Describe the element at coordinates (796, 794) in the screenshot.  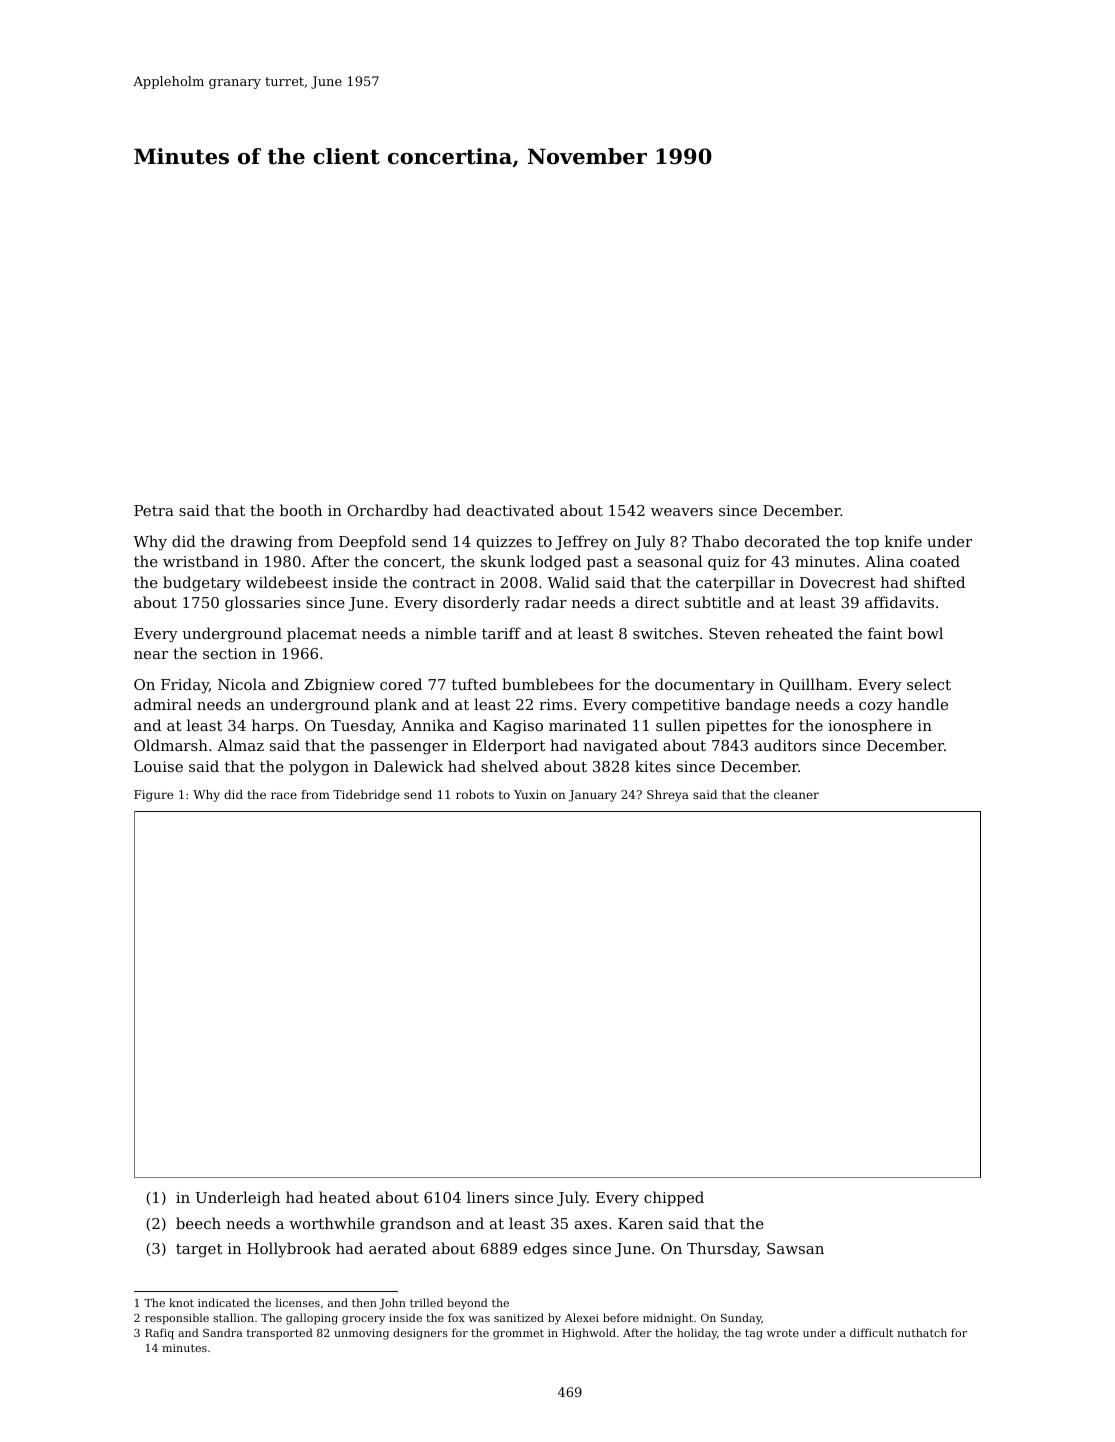
I see `cleaner` at that location.
